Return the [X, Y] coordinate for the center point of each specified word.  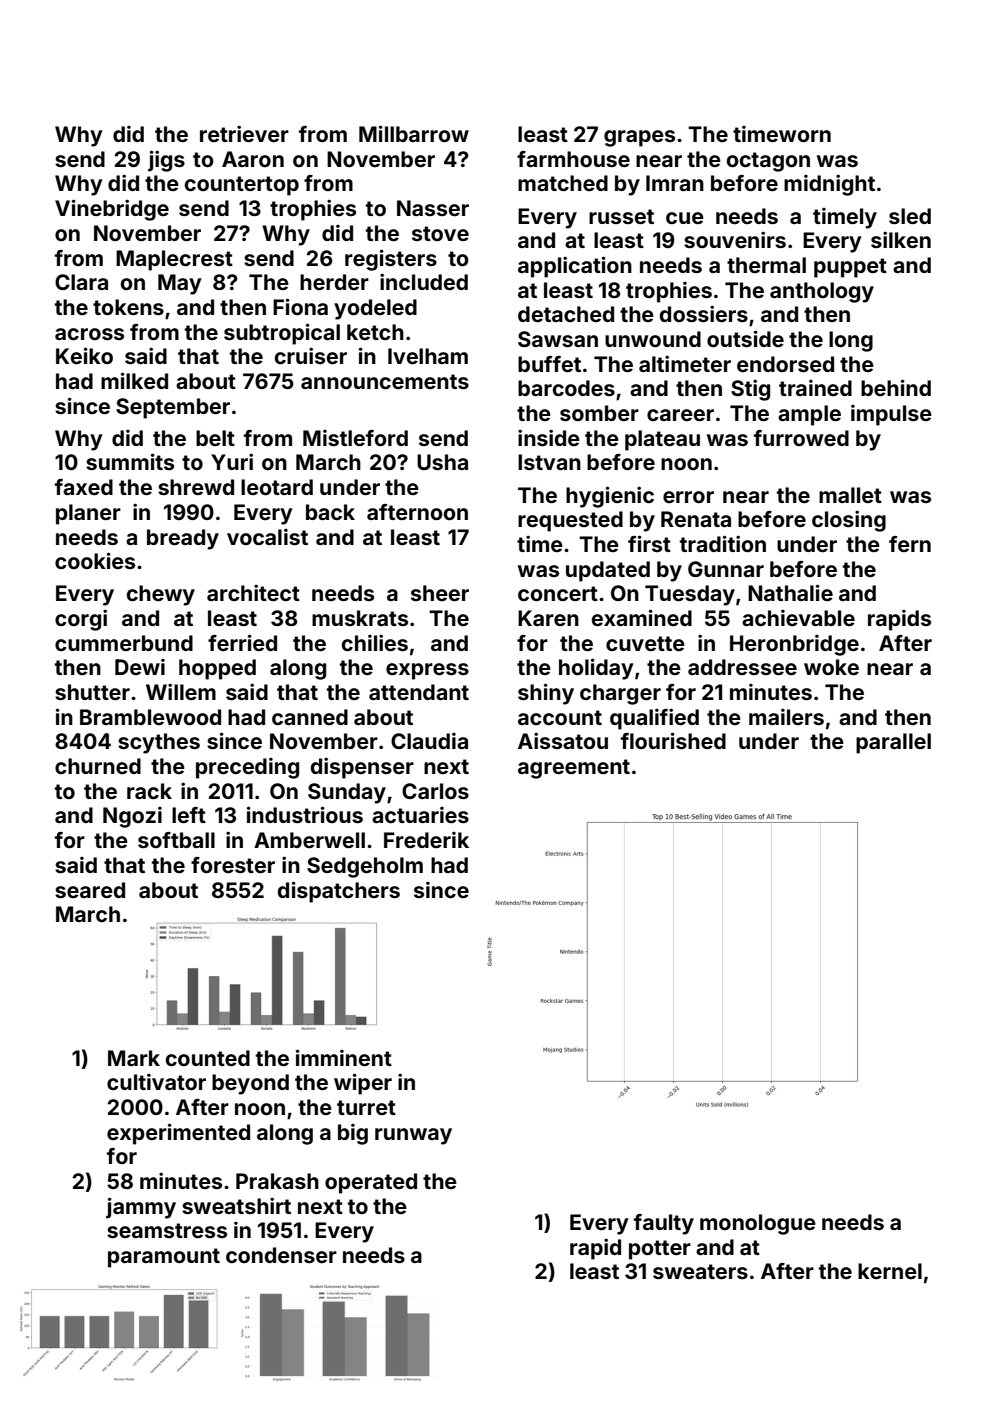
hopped [217, 669]
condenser [281, 1255]
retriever [244, 133]
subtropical [282, 334]
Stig [750, 390]
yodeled [375, 309]
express [427, 671]
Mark [134, 1058]
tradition [723, 543]
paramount [164, 1258]
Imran [675, 183]
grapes [639, 138]
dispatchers [339, 892]
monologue [758, 1224]
